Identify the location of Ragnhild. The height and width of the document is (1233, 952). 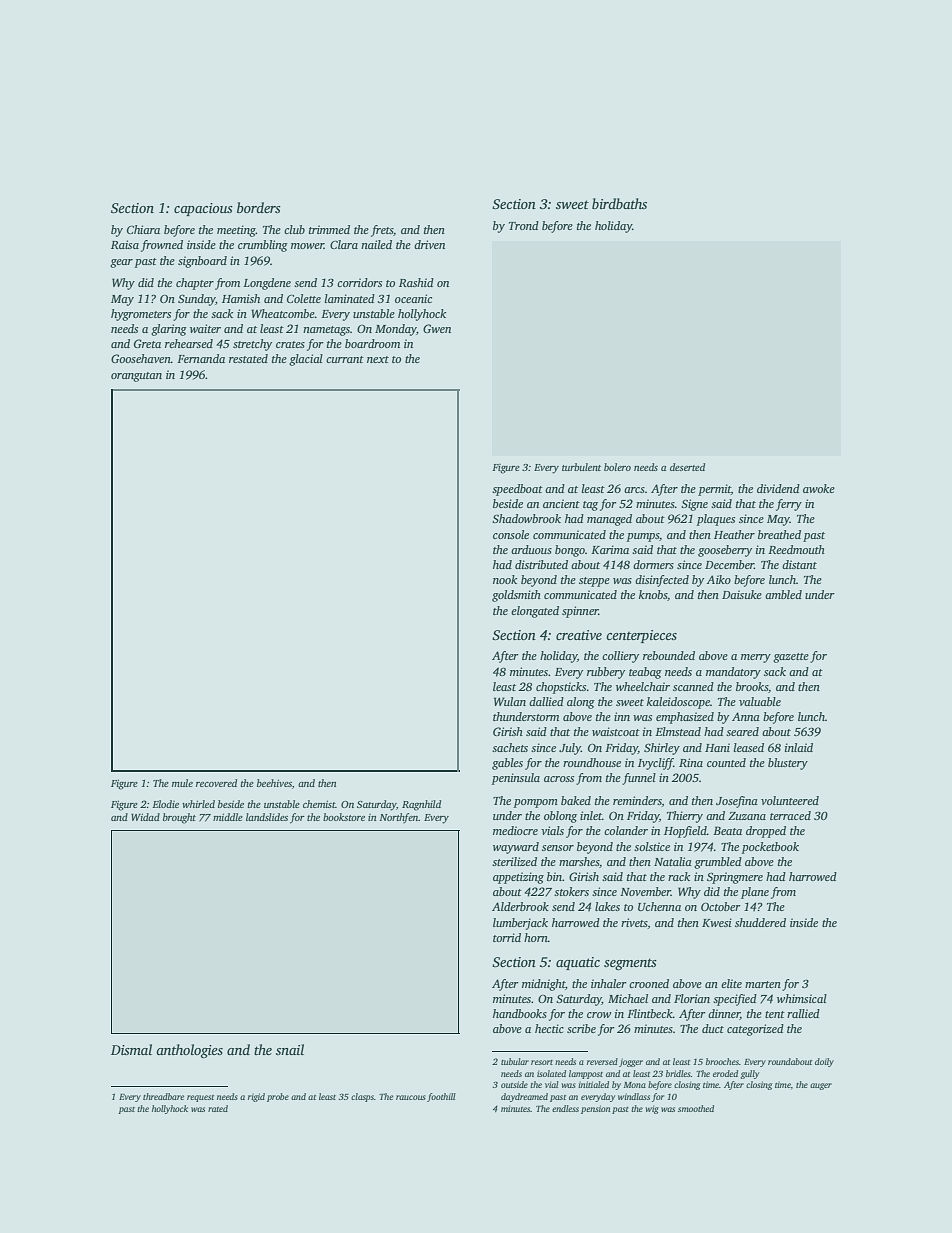
(421, 805).
